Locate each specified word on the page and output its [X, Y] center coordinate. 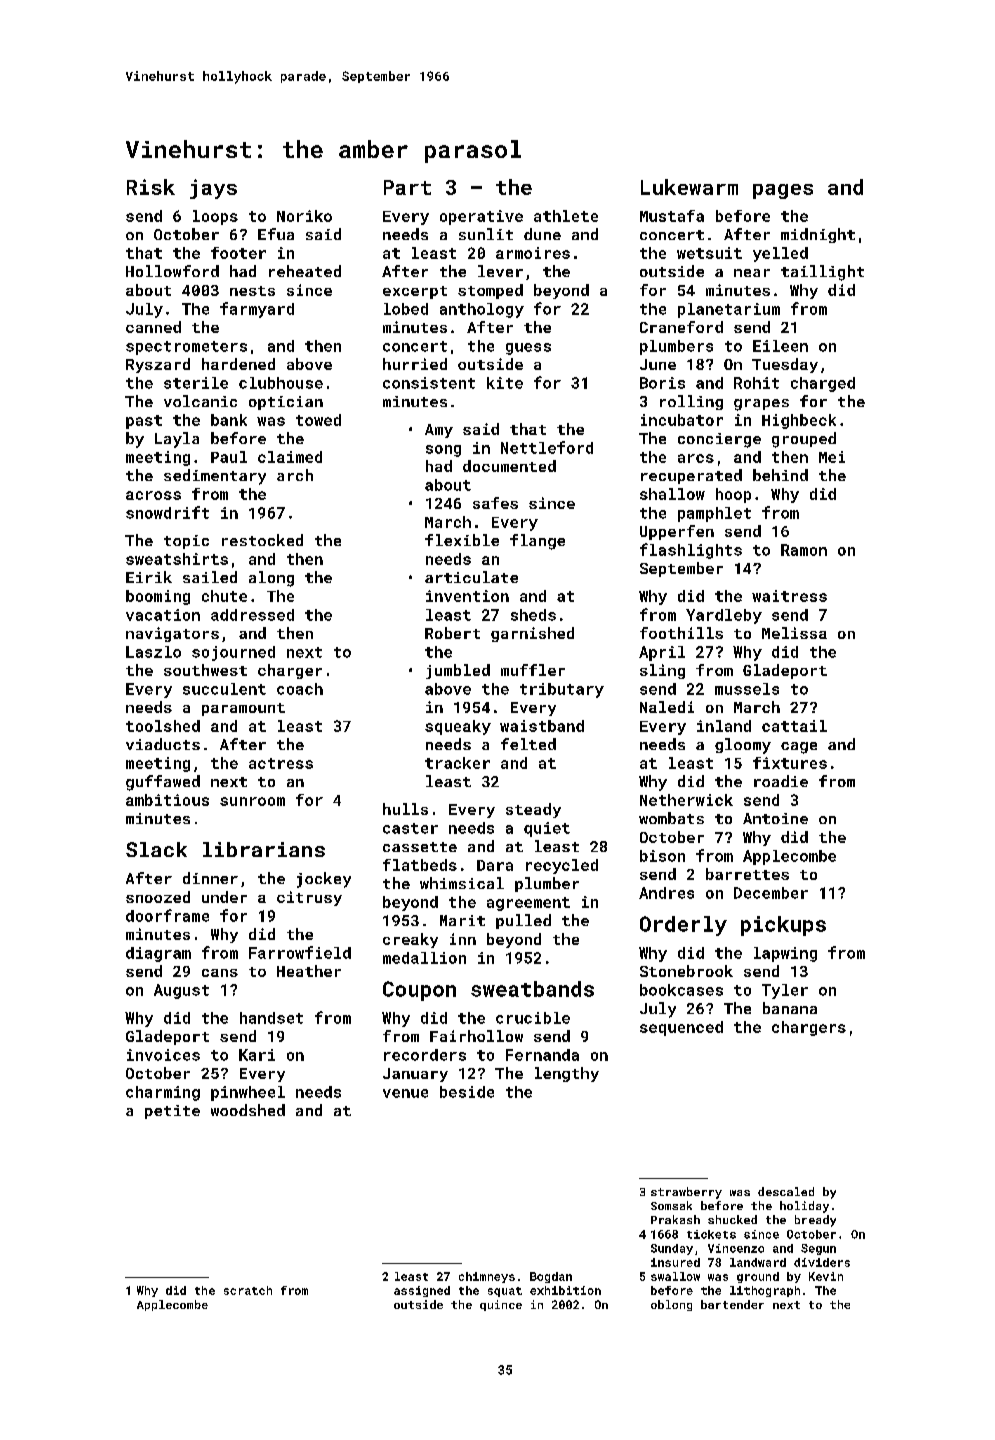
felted [528, 744]
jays [213, 189]
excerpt [415, 292]
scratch [248, 1290]
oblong [671, 1305]
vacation [163, 615]
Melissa [794, 633]
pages [783, 191]
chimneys [487, 1277]
